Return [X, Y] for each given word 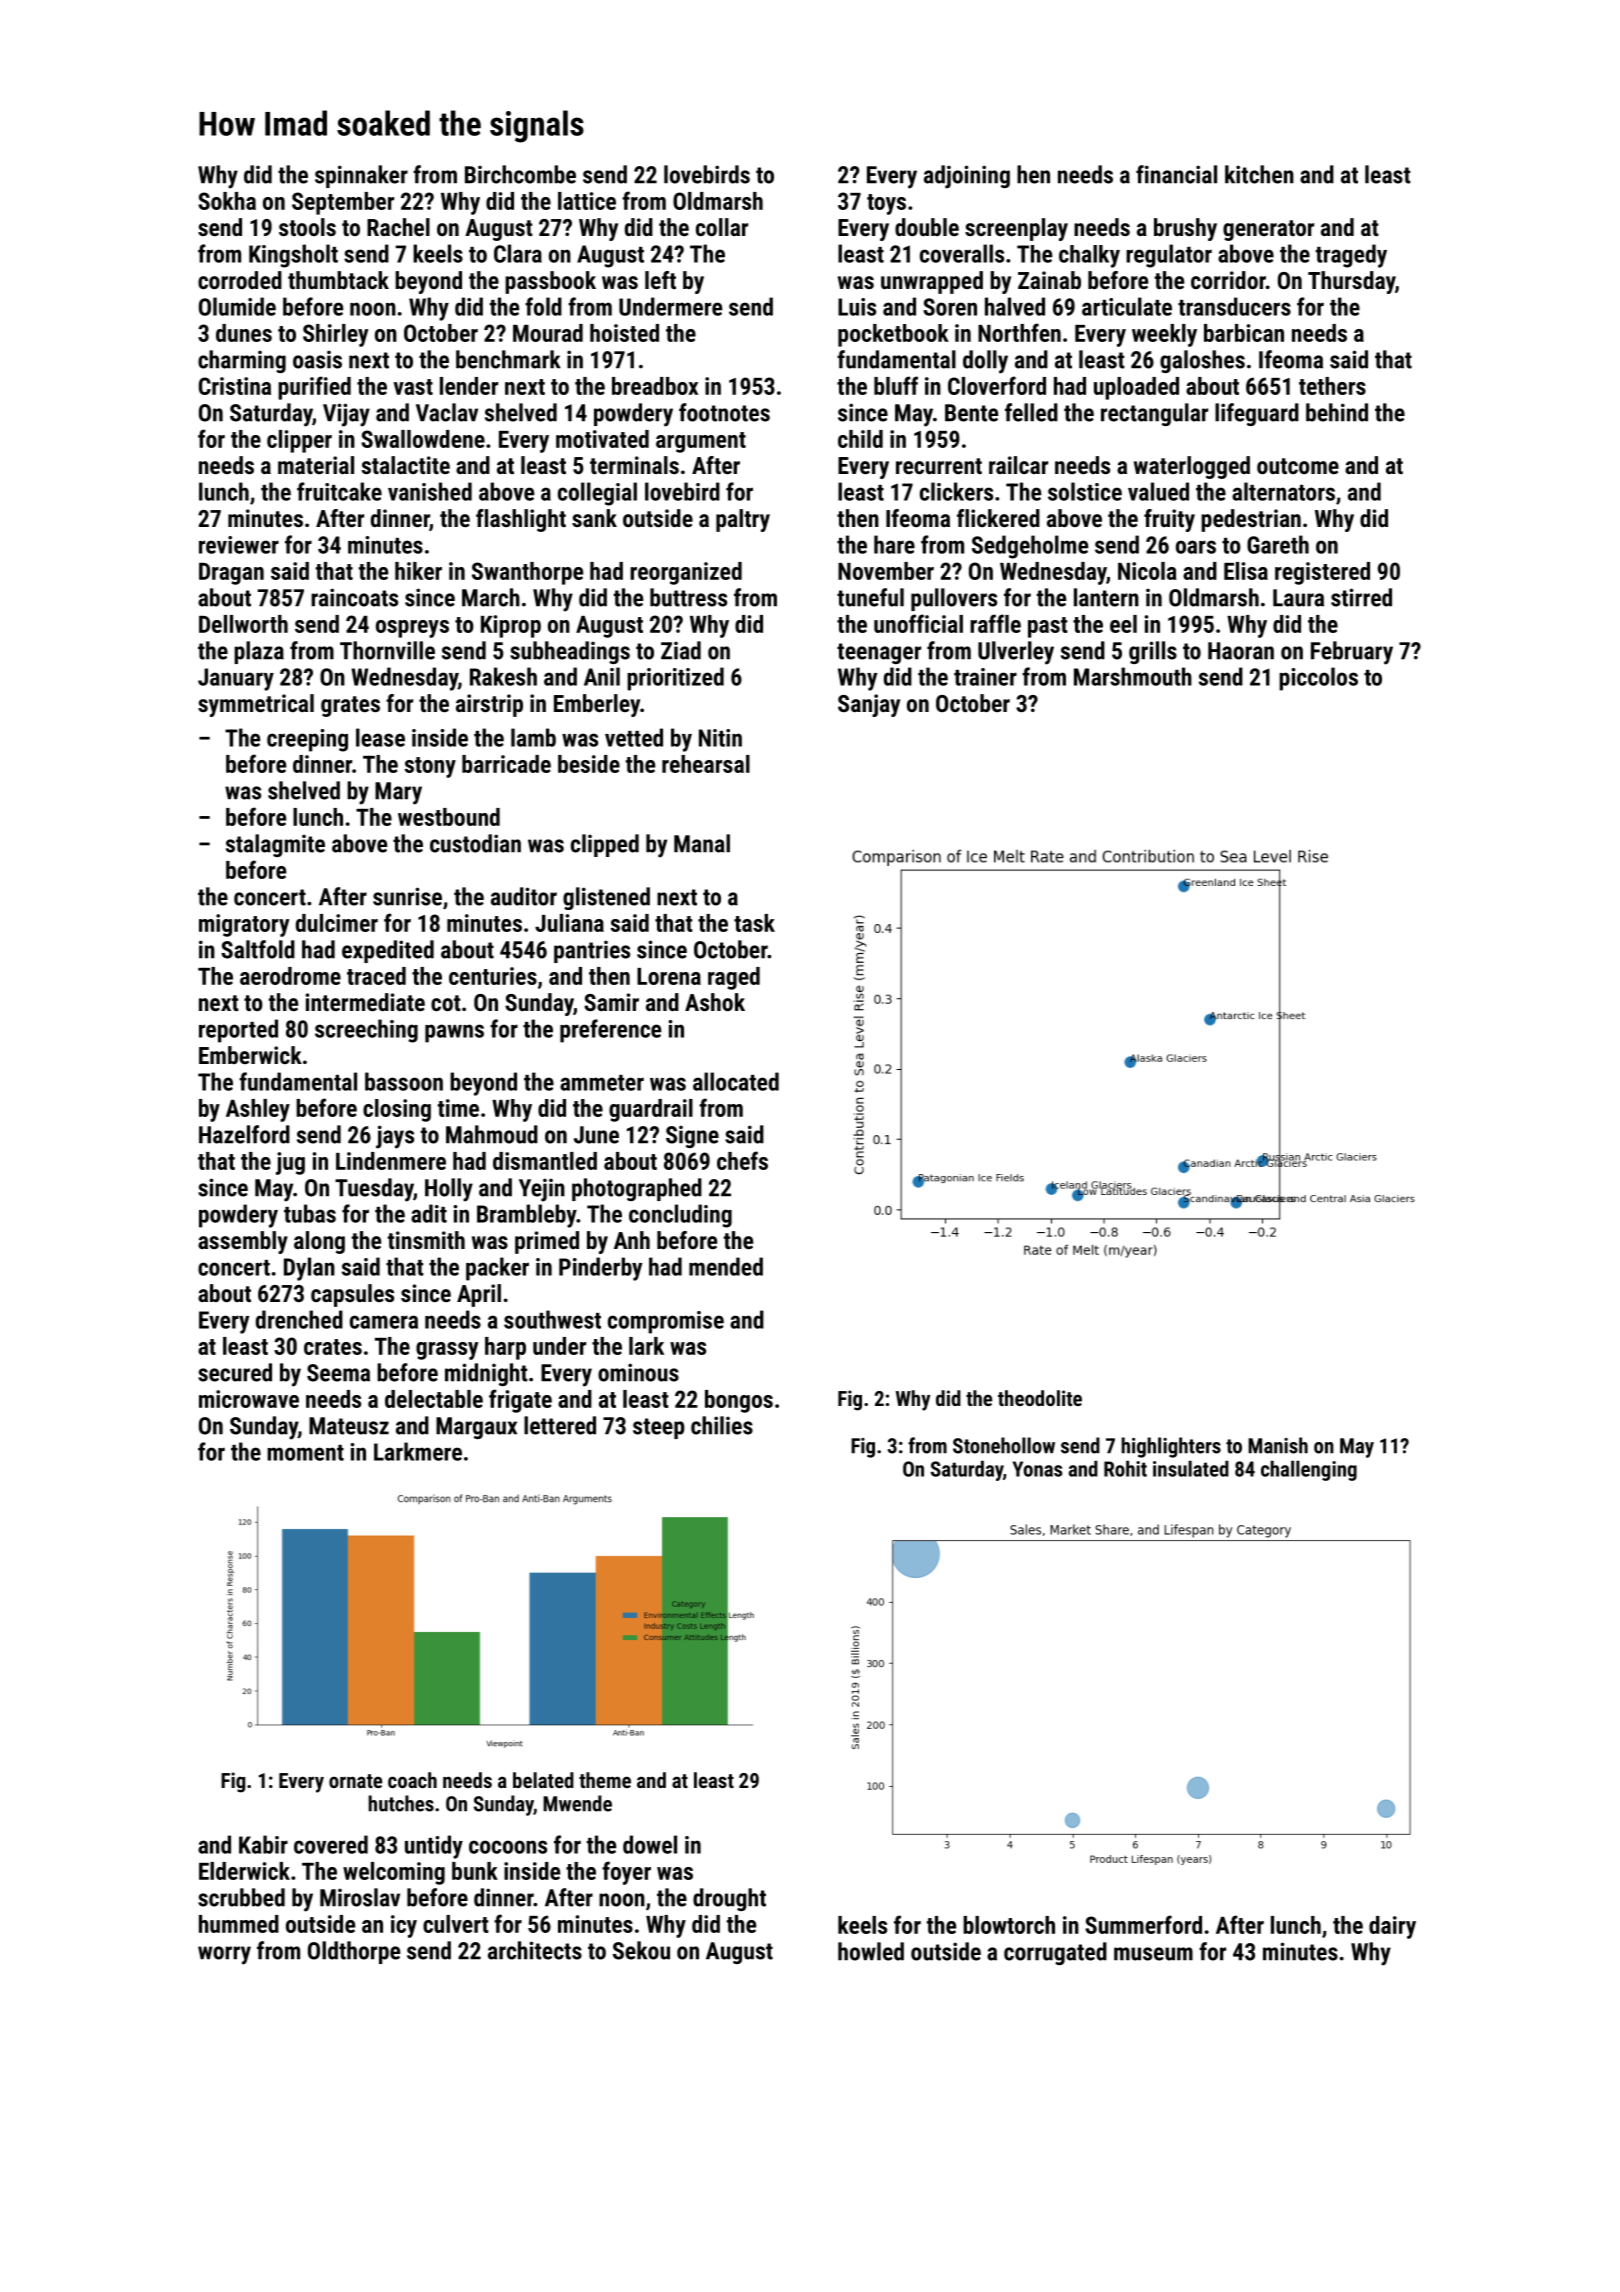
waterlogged [1192, 467]
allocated [736, 1081]
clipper [299, 441]
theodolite [1040, 1398]
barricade [506, 764]
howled [871, 1951]
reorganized [686, 573]
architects [535, 1950]
